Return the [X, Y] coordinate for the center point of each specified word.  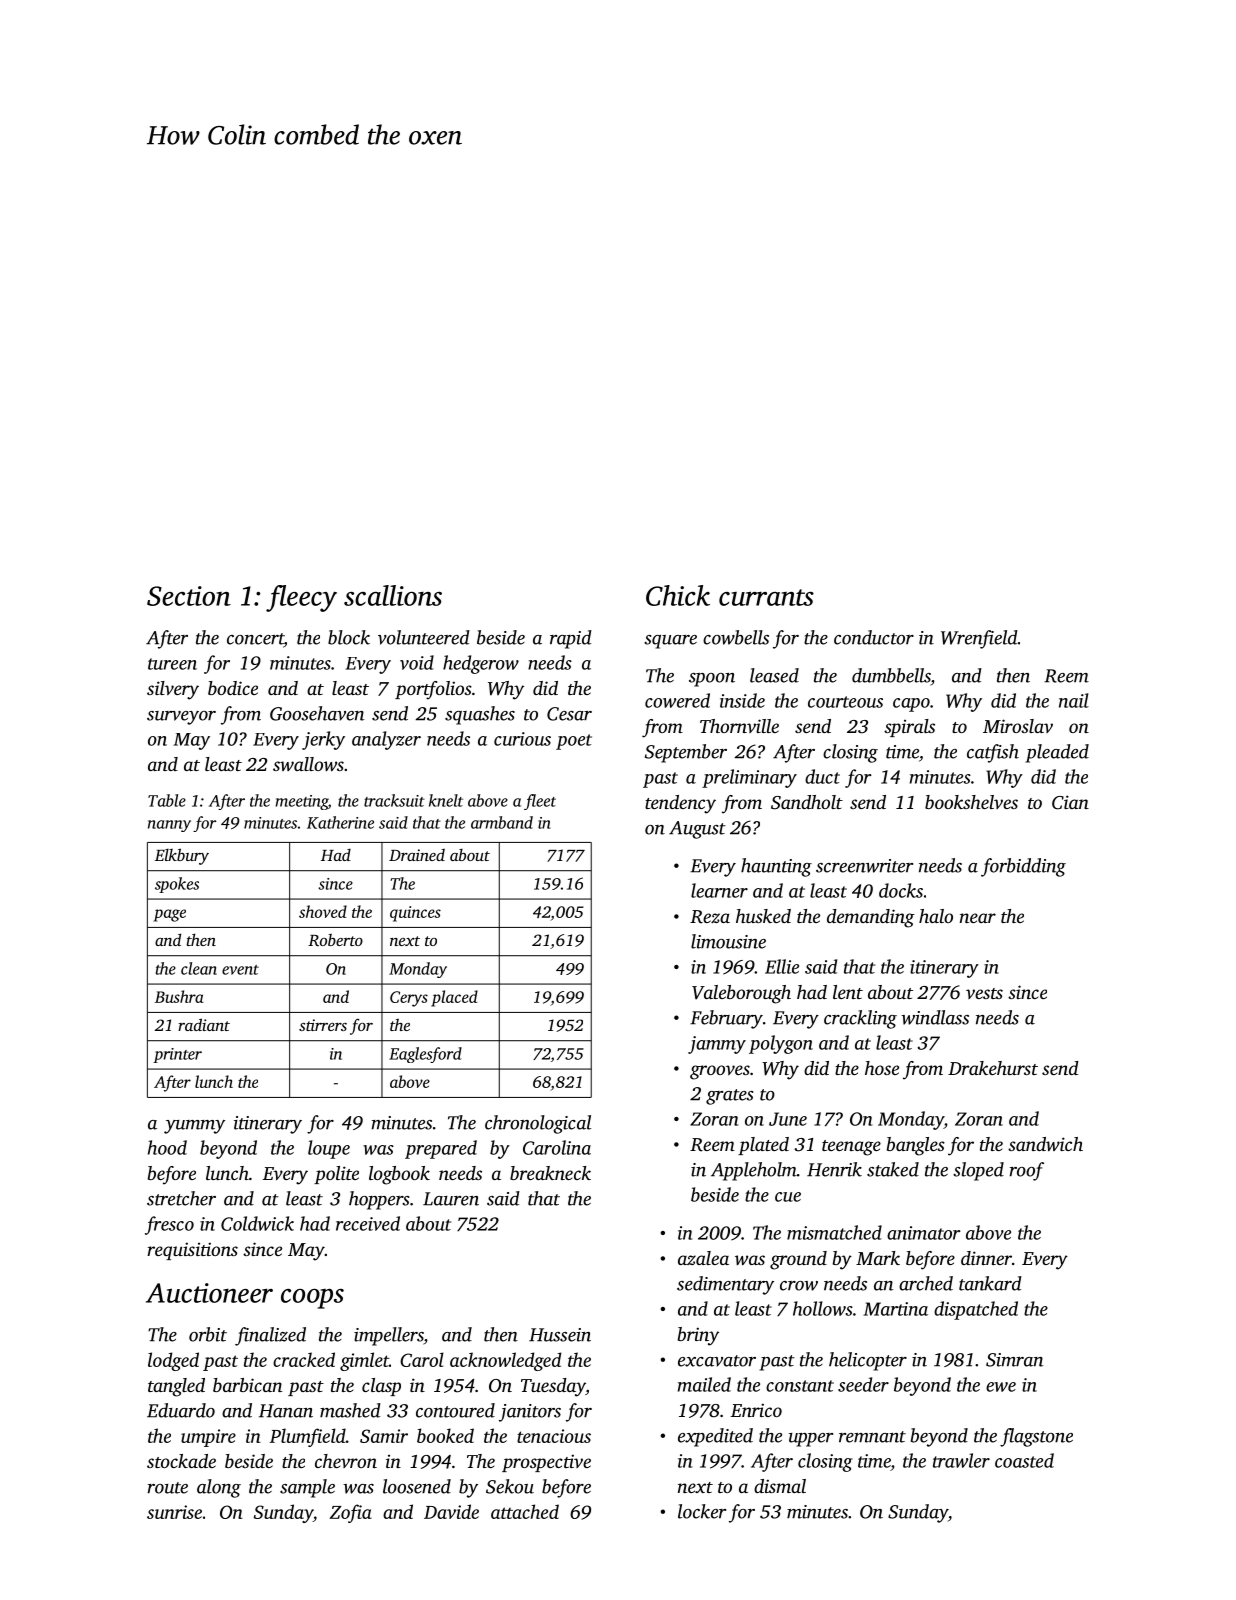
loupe [329, 1149]
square [670, 642]
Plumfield [308, 1437]
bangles [915, 1146]
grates [729, 1097]
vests [984, 993]
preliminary [749, 778]
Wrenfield [979, 639]
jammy [717, 1045]
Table [167, 800]
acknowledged [505, 1361]
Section [189, 596]
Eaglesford [425, 1055]
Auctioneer [209, 1293]
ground [798, 1260]
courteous [845, 702]
